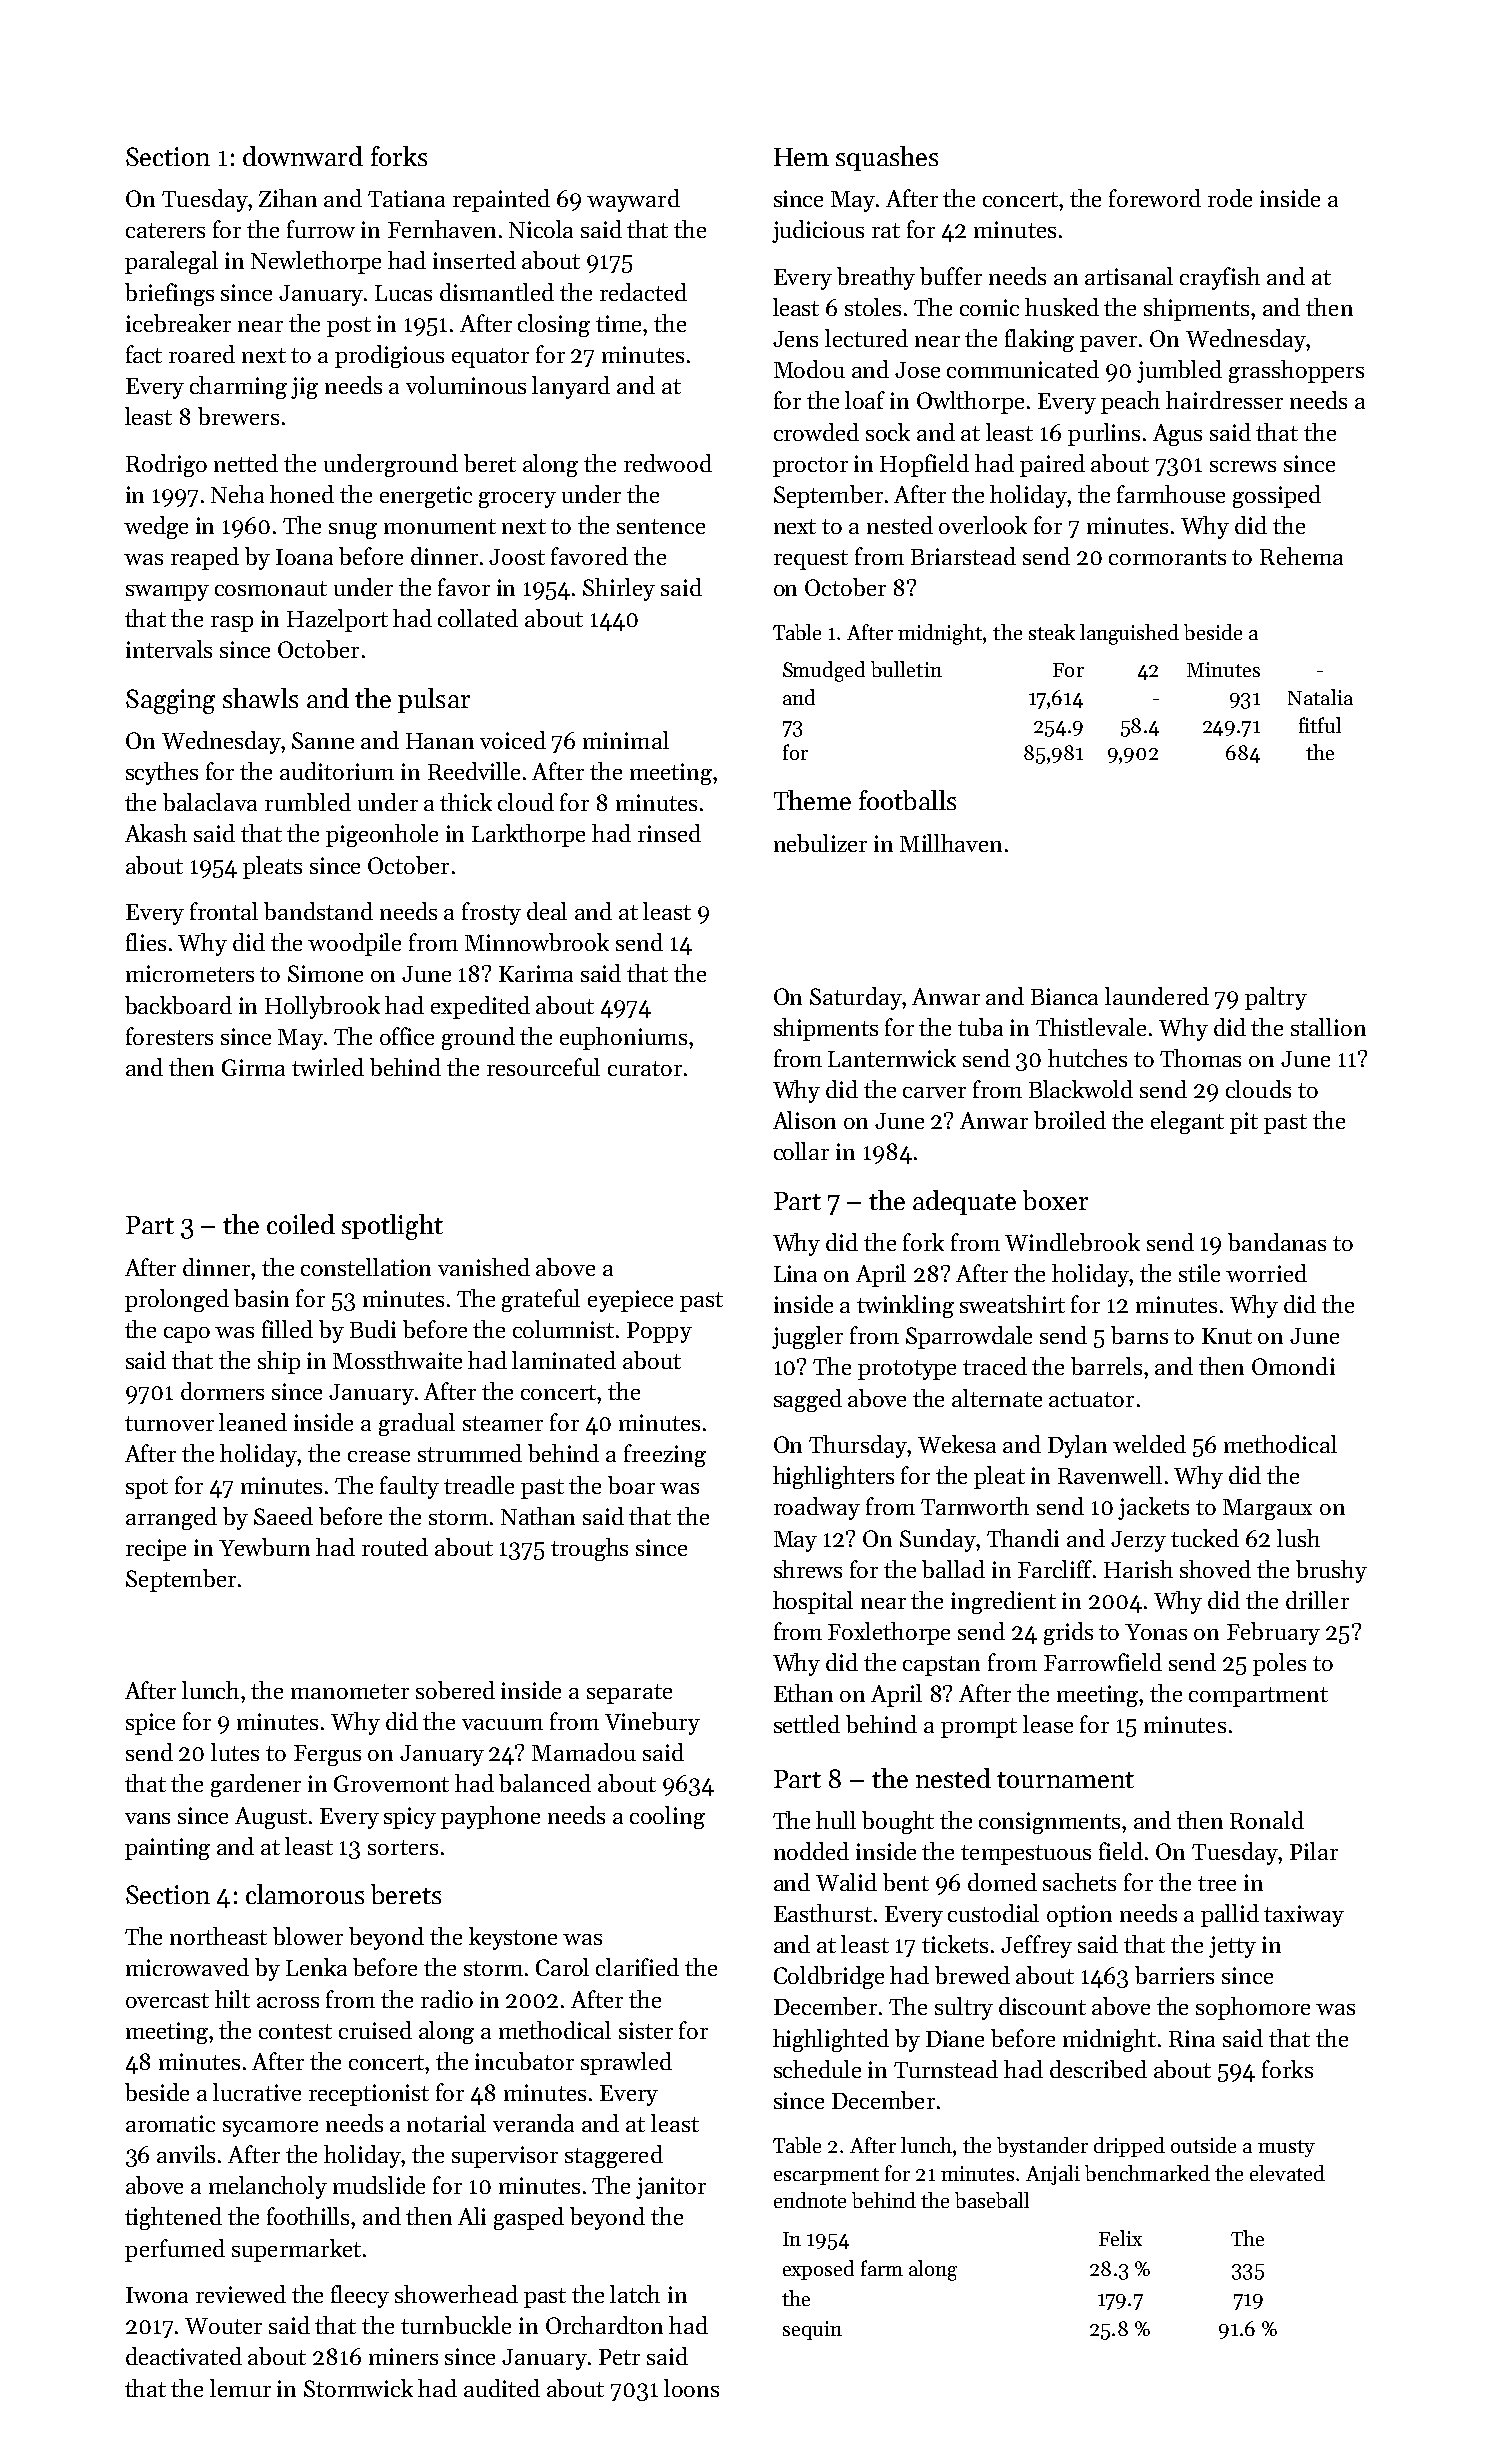 This screenshot has width=1496, height=2464. What do you see at coordinates (305, 1894) in the screenshot?
I see `clamorous` at bounding box center [305, 1894].
